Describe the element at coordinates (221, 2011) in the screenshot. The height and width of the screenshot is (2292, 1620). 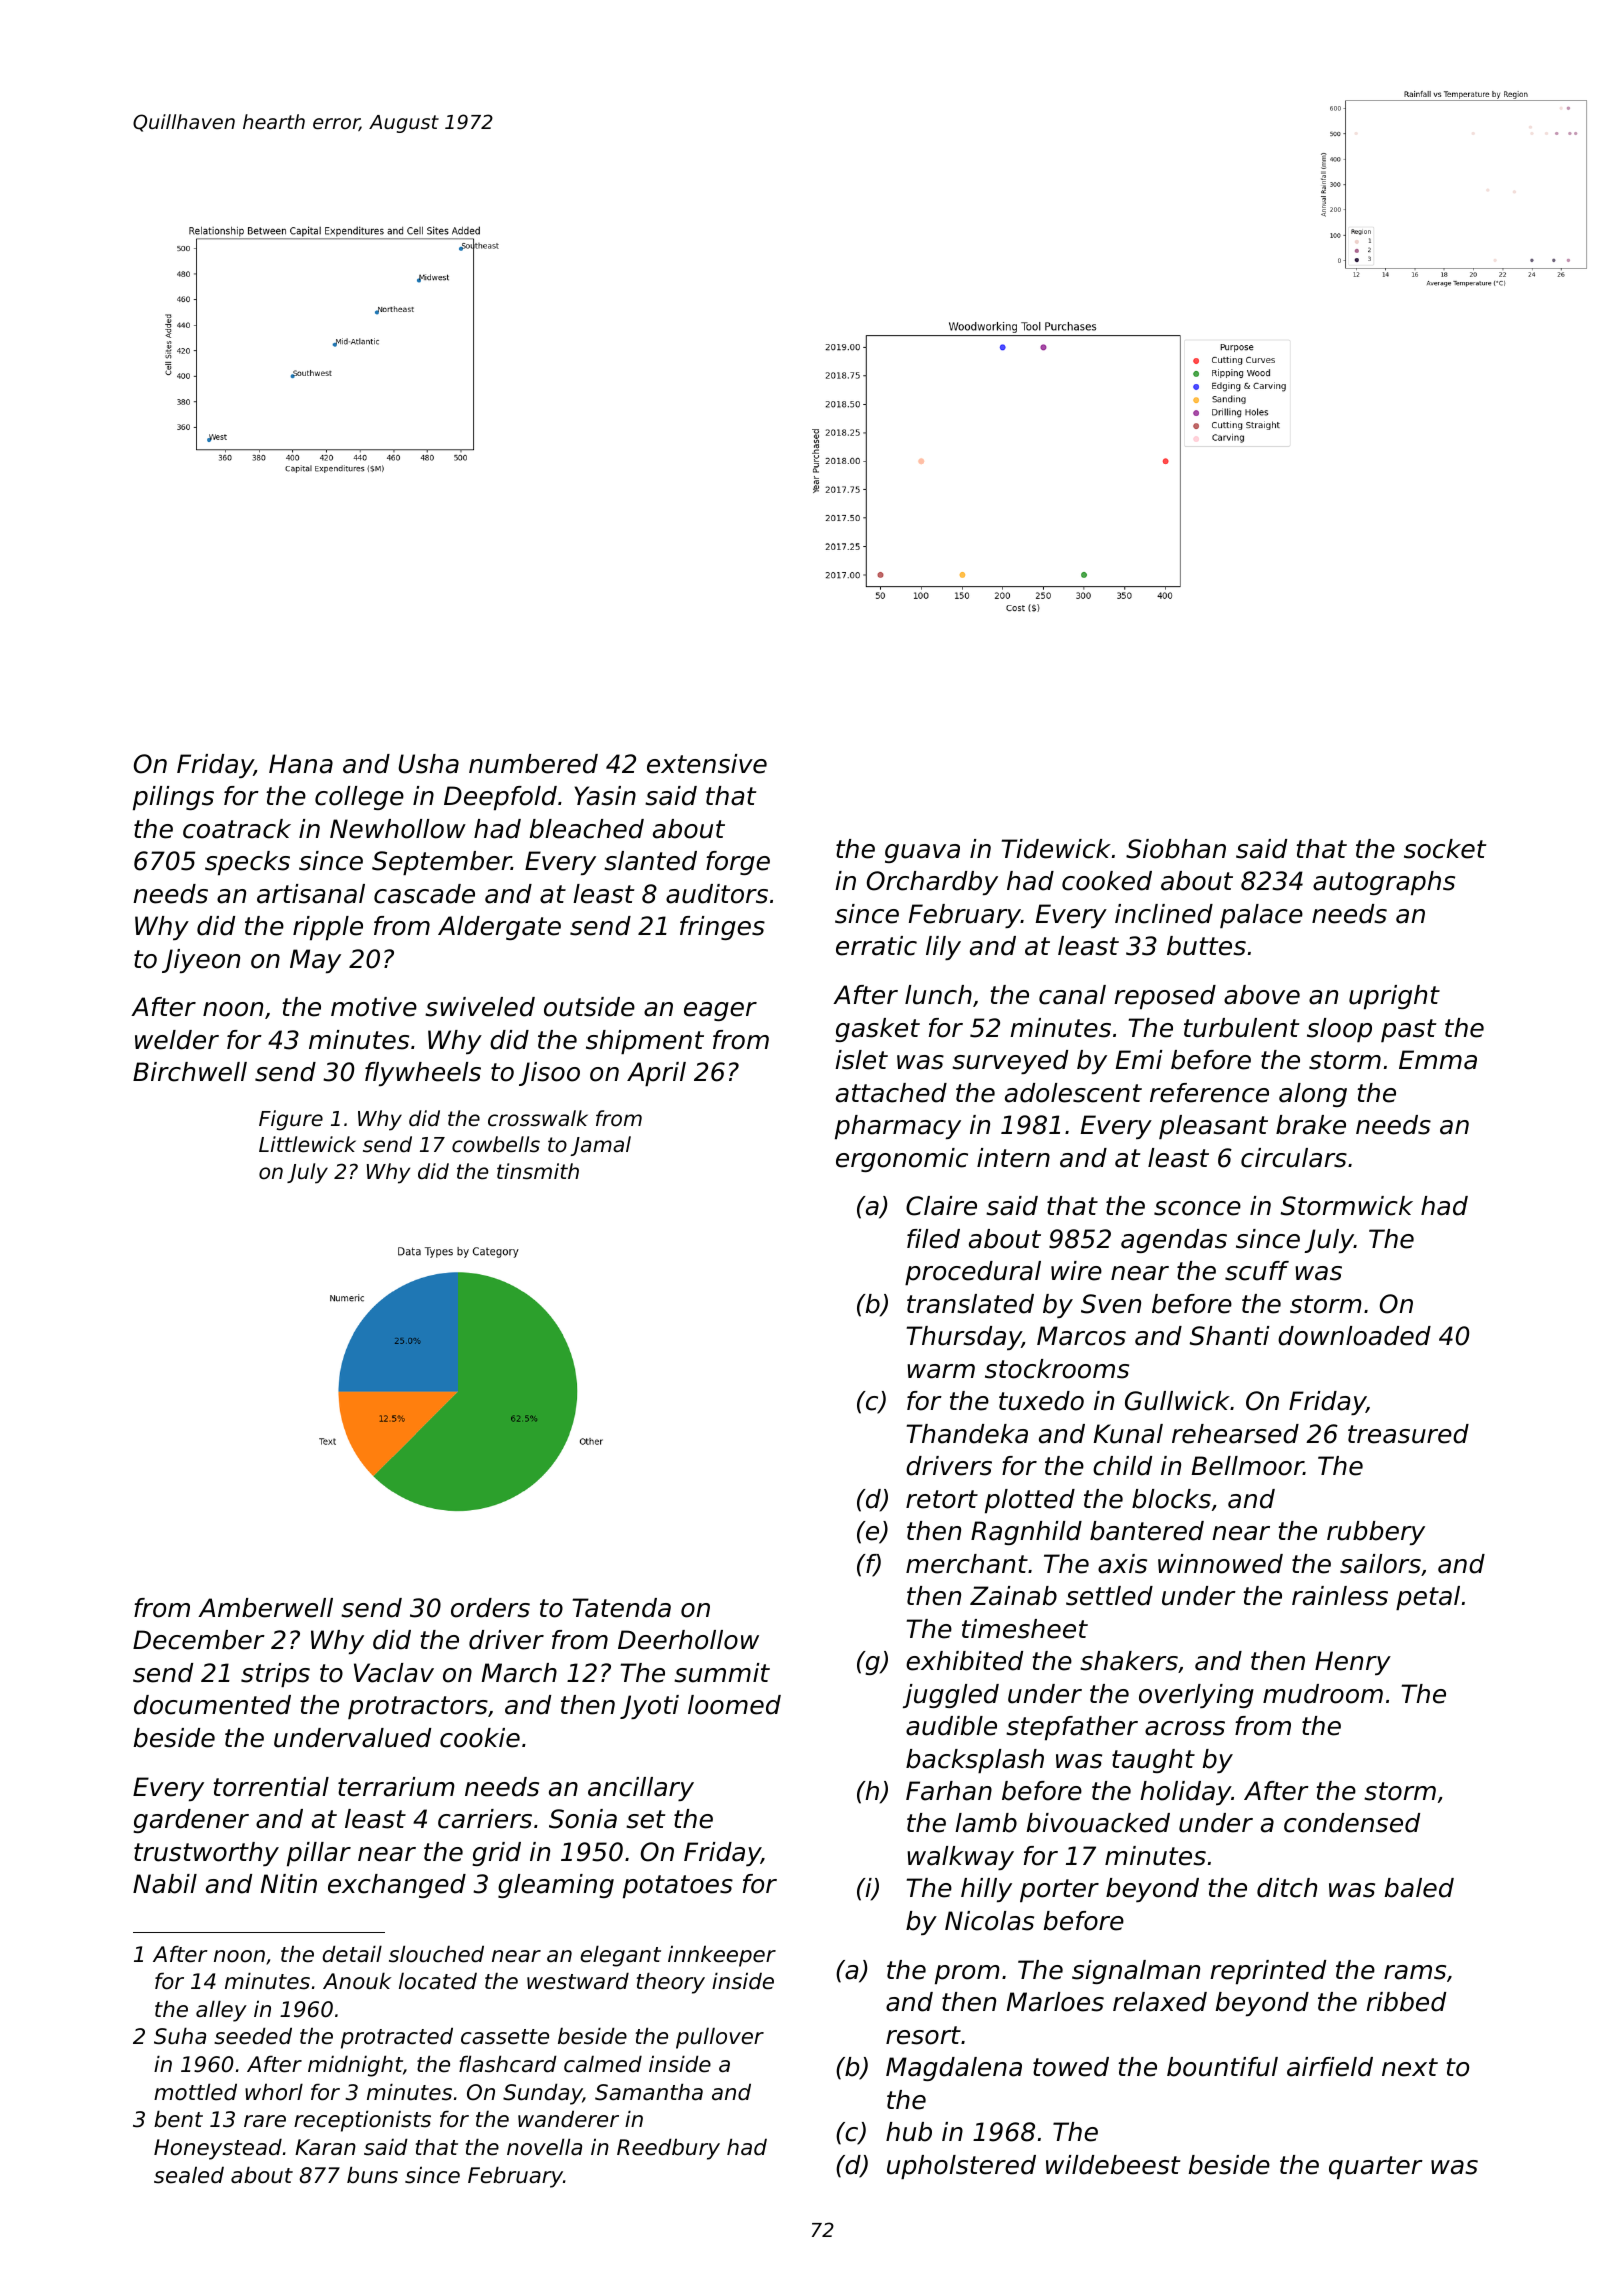
I see `alley` at that location.
